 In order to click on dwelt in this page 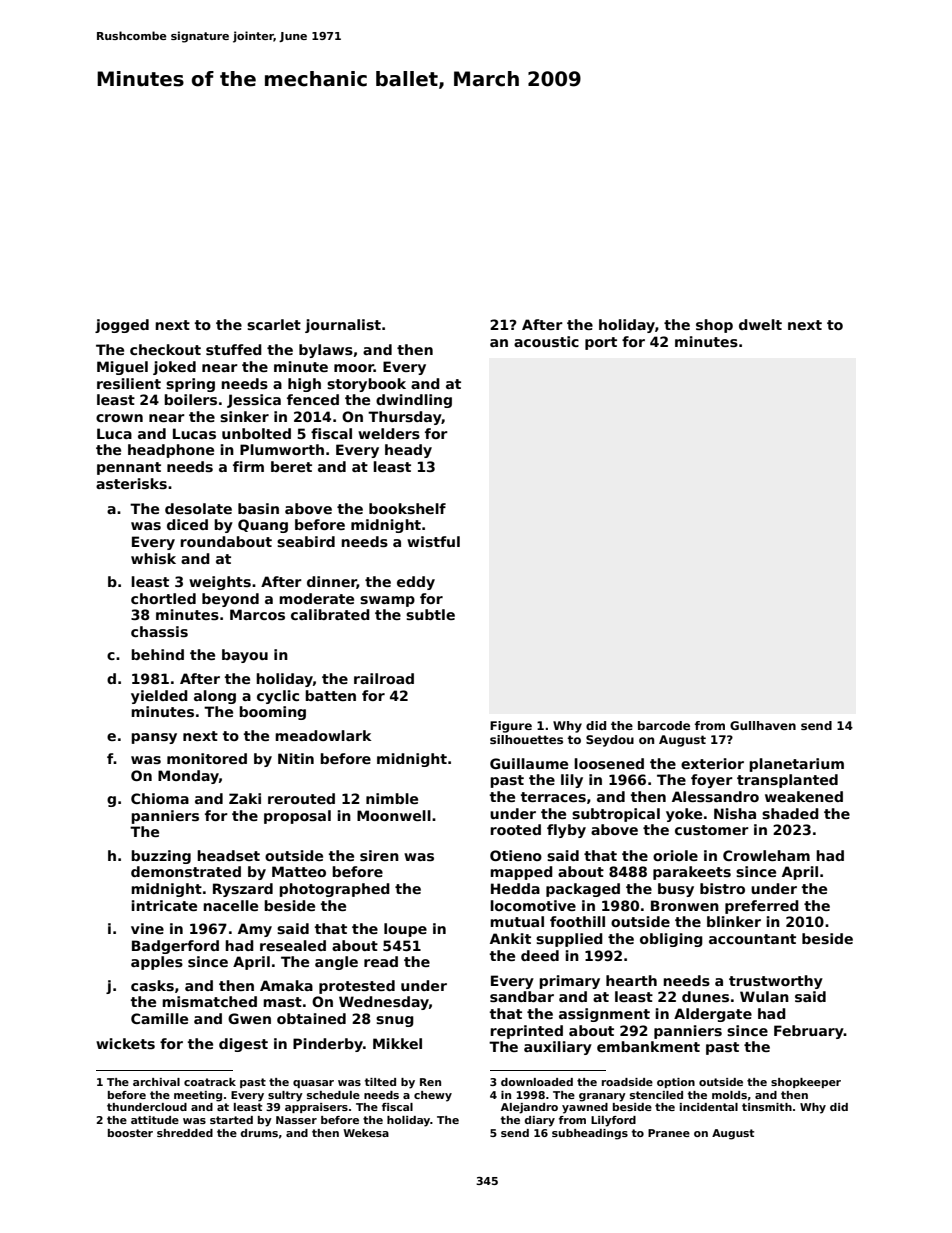, I will do `click(760, 324)`.
